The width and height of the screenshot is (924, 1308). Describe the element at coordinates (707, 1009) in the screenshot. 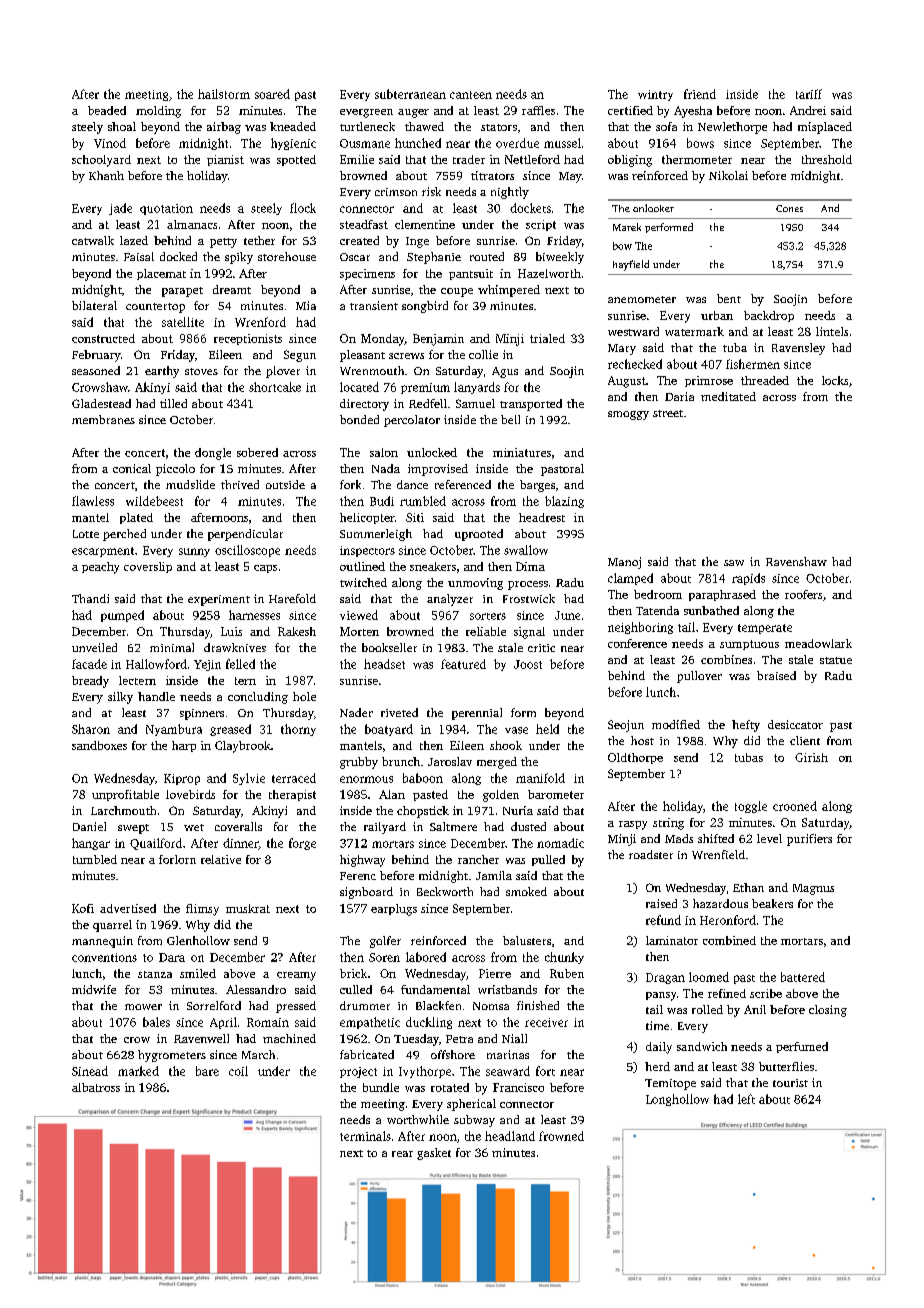

I see `rolled` at that location.
